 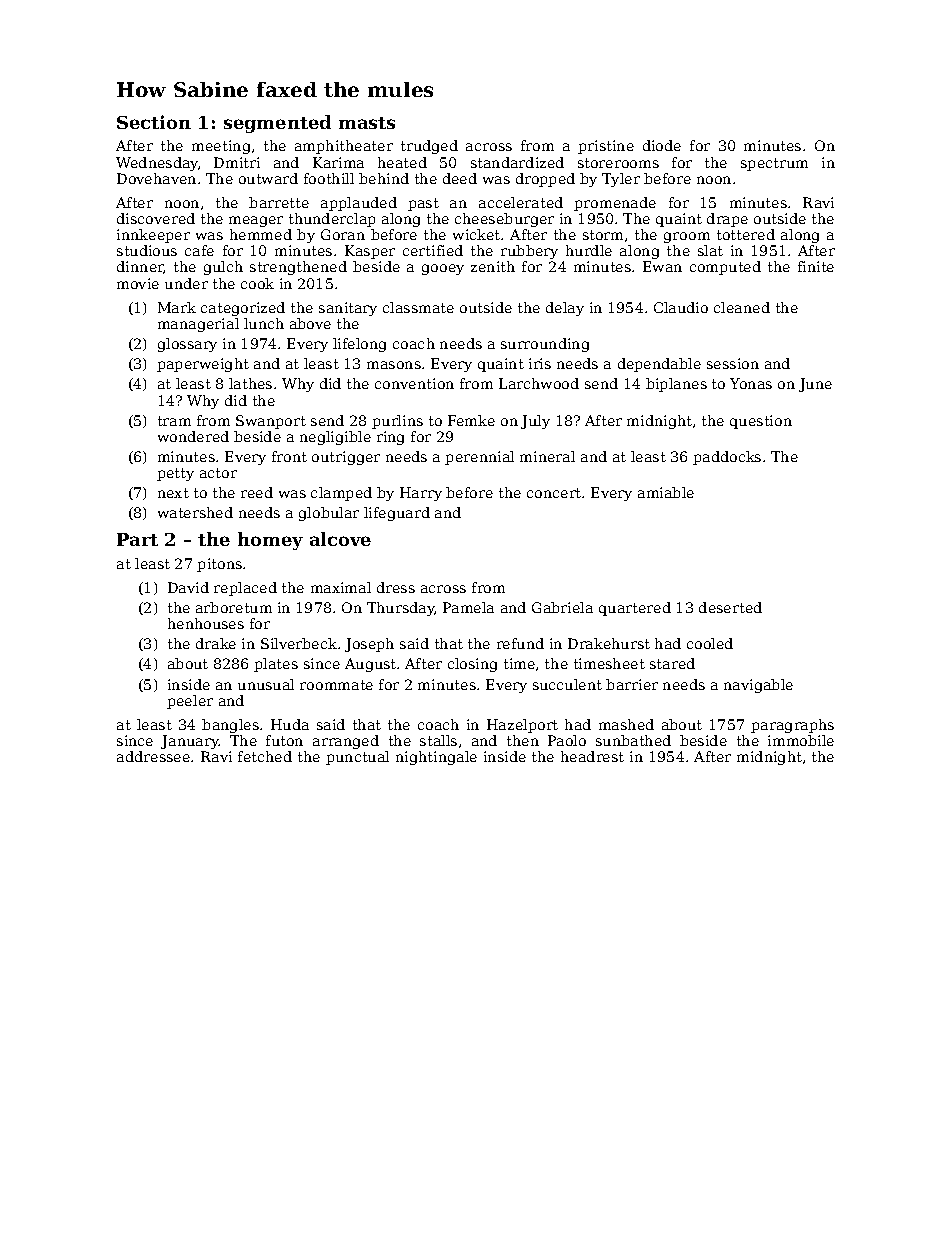 What do you see at coordinates (265, 756) in the screenshot?
I see `fetched` at bounding box center [265, 756].
